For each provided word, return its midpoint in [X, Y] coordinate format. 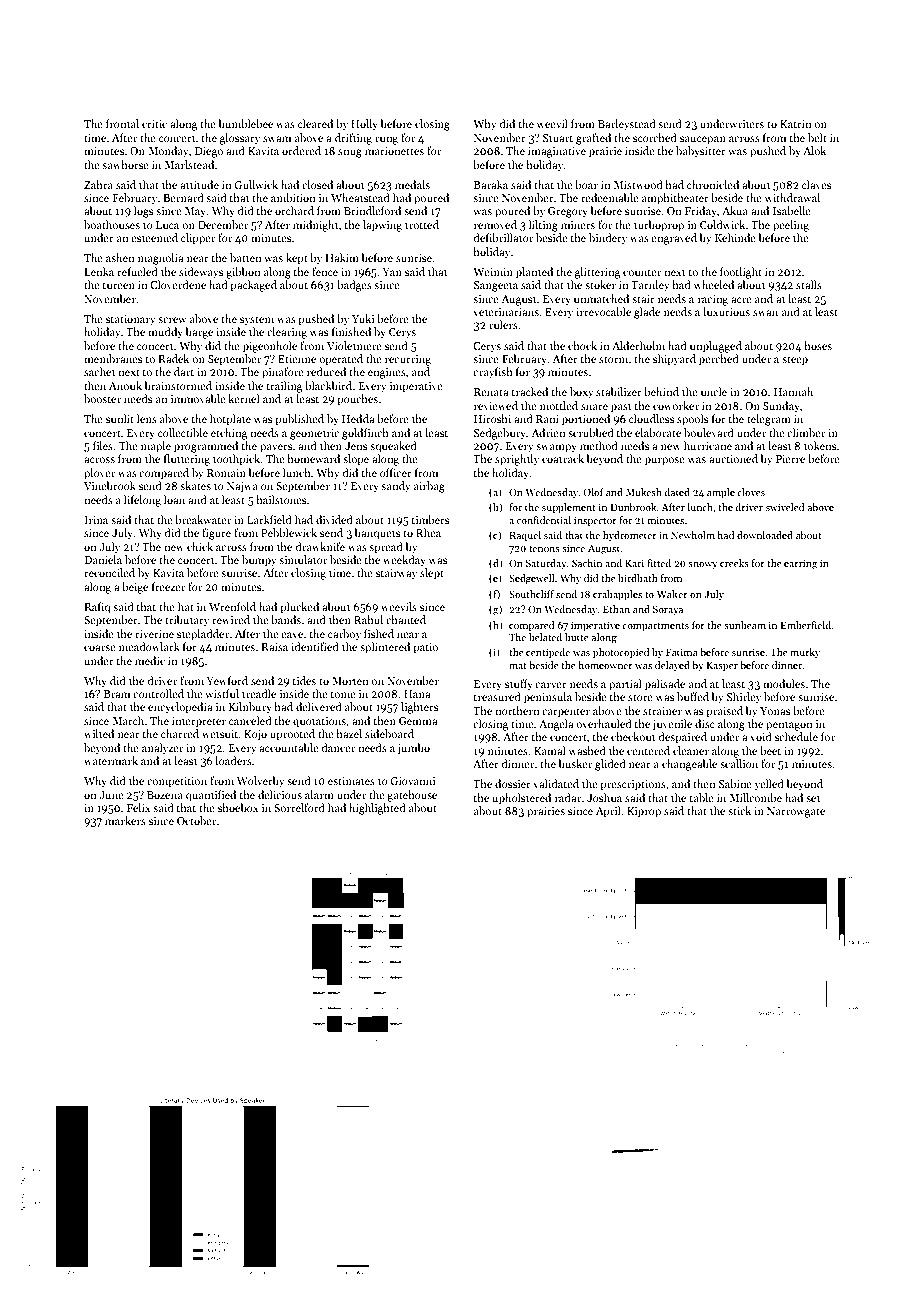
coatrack [563, 458]
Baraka [491, 184]
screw [172, 320]
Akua [735, 210]
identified [315, 646]
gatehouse [412, 796]
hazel [349, 733]
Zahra [98, 184]
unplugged [716, 347]
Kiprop [644, 812]
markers [125, 820]
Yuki [363, 318]
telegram [769, 420]
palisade [665, 685]
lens [147, 418]
